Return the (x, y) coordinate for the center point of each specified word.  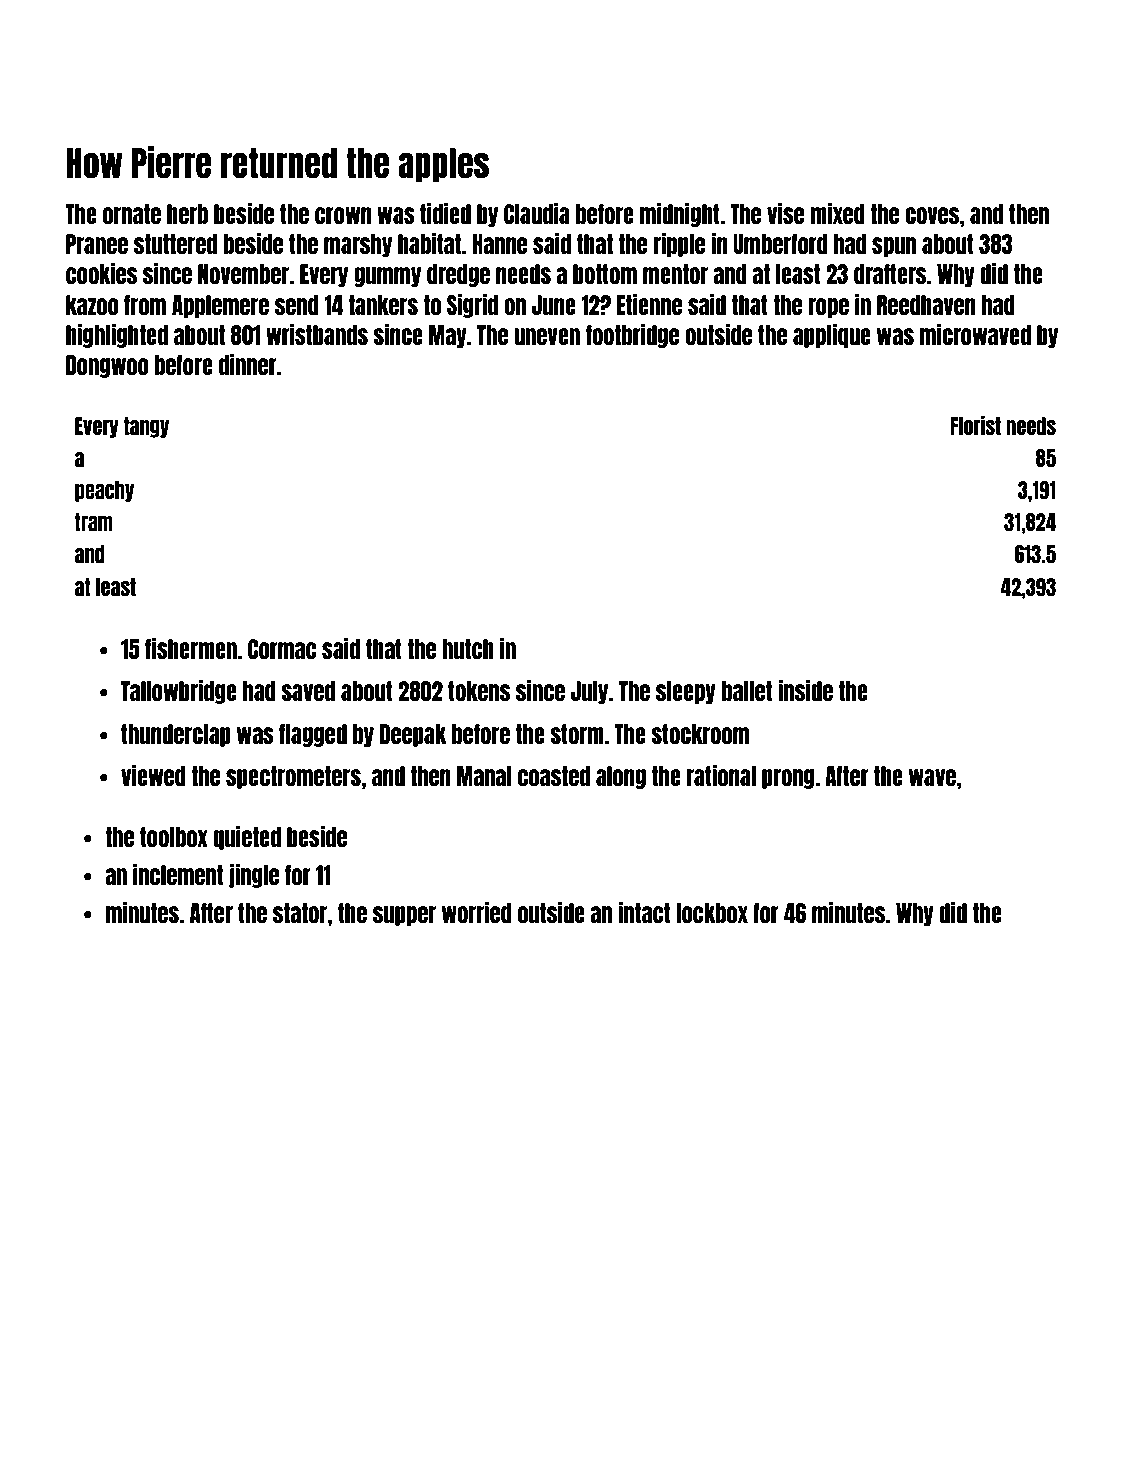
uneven (547, 336)
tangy (146, 427)
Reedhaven (926, 305)
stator (300, 913)
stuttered (175, 244)
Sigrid (472, 305)
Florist (975, 425)
